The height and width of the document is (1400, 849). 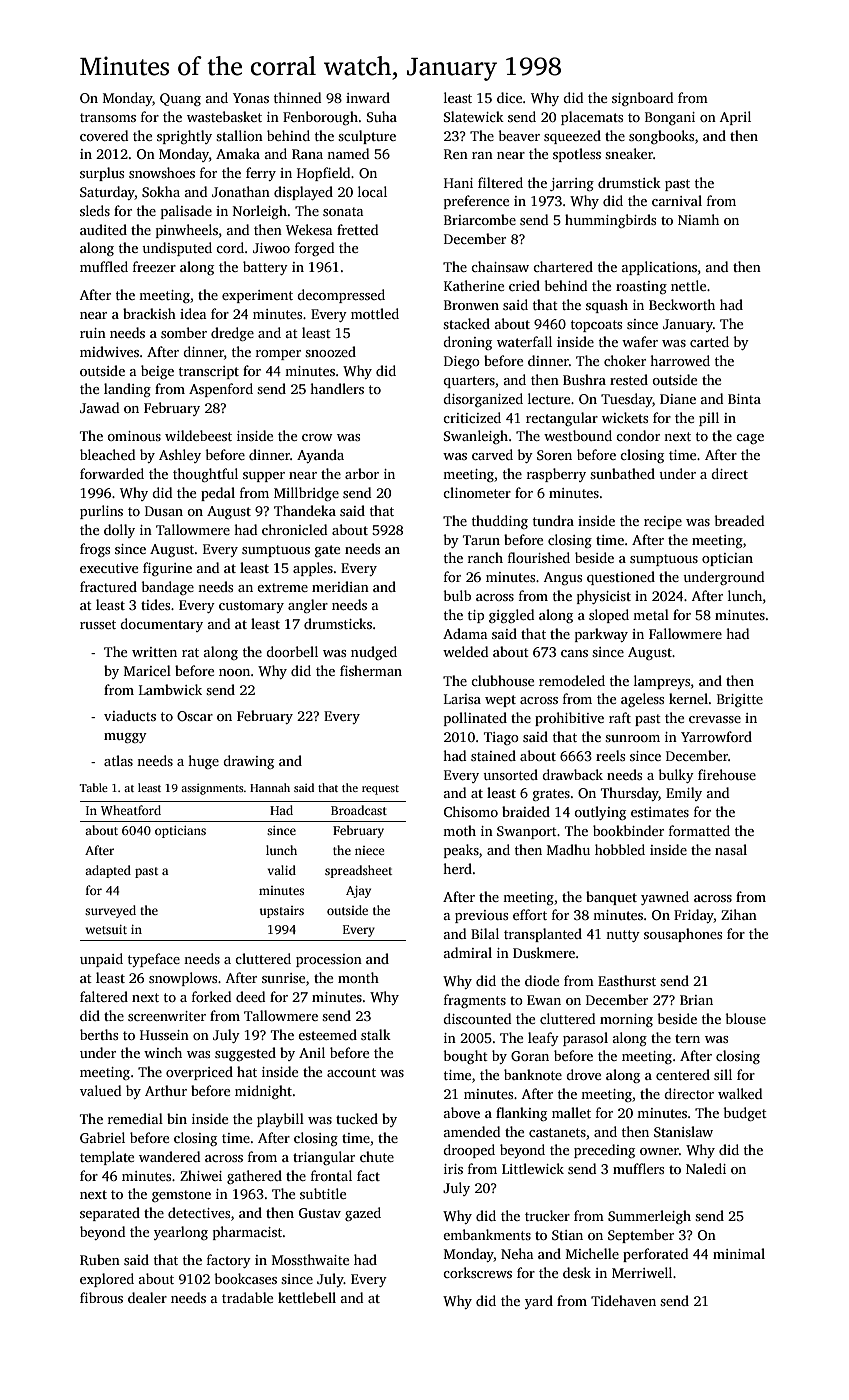 I want to click on jarring, so click(x=572, y=184).
